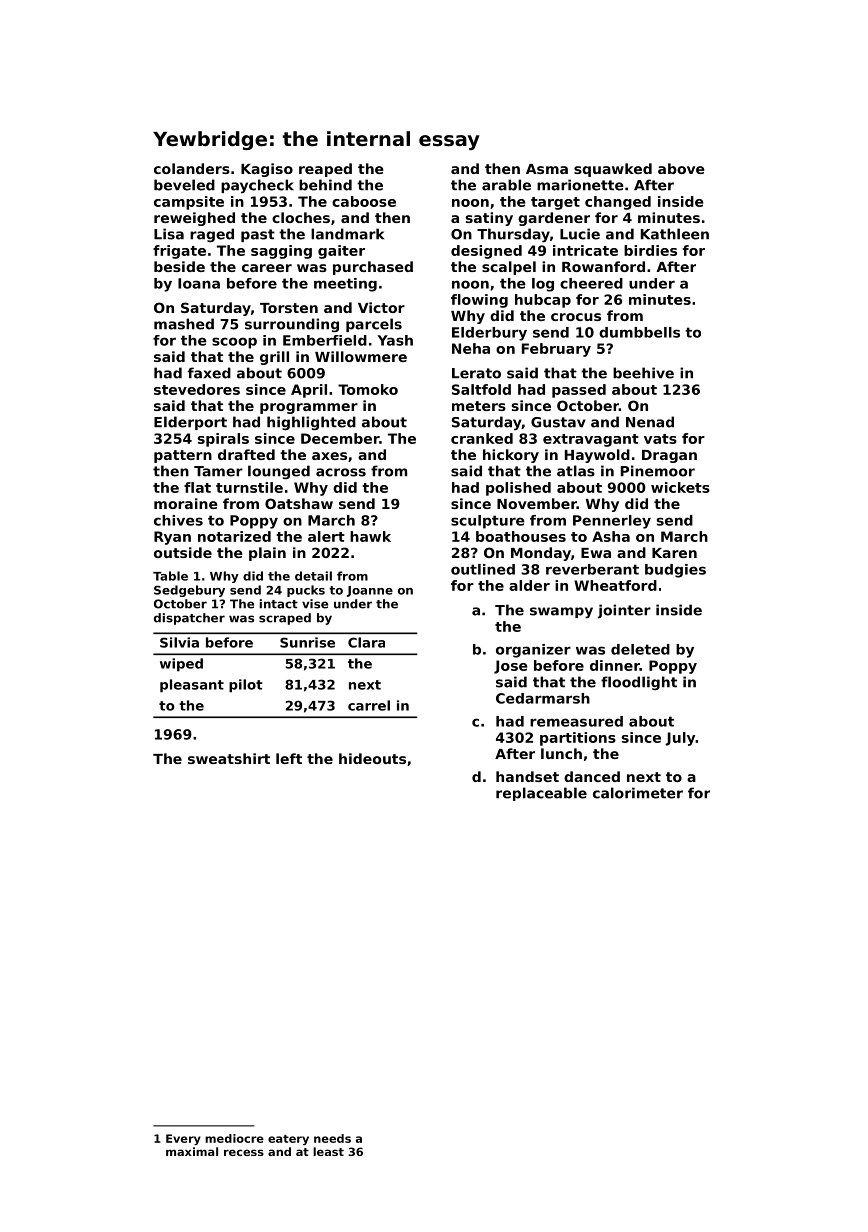  Describe the element at coordinates (186, 503) in the screenshot. I see `moraine` at that location.
